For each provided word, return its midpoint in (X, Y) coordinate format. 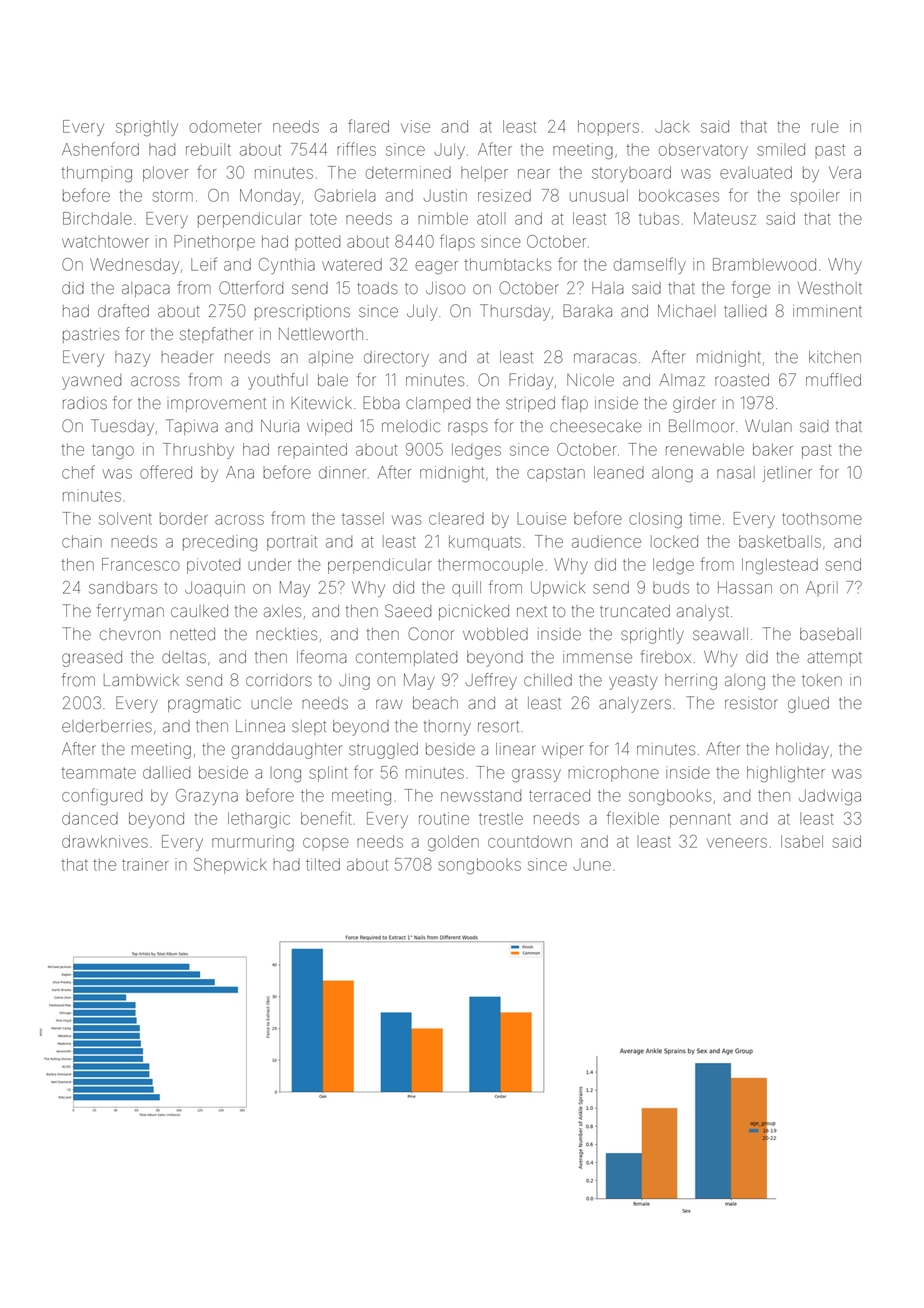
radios (85, 403)
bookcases (679, 195)
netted (192, 634)
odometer (225, 126)
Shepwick (230, 866)
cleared (456, 518)
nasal (736, 472)
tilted (323, 864)
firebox (666, 656)
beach (435, 703)
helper (484, 174)
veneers (737, 843)
